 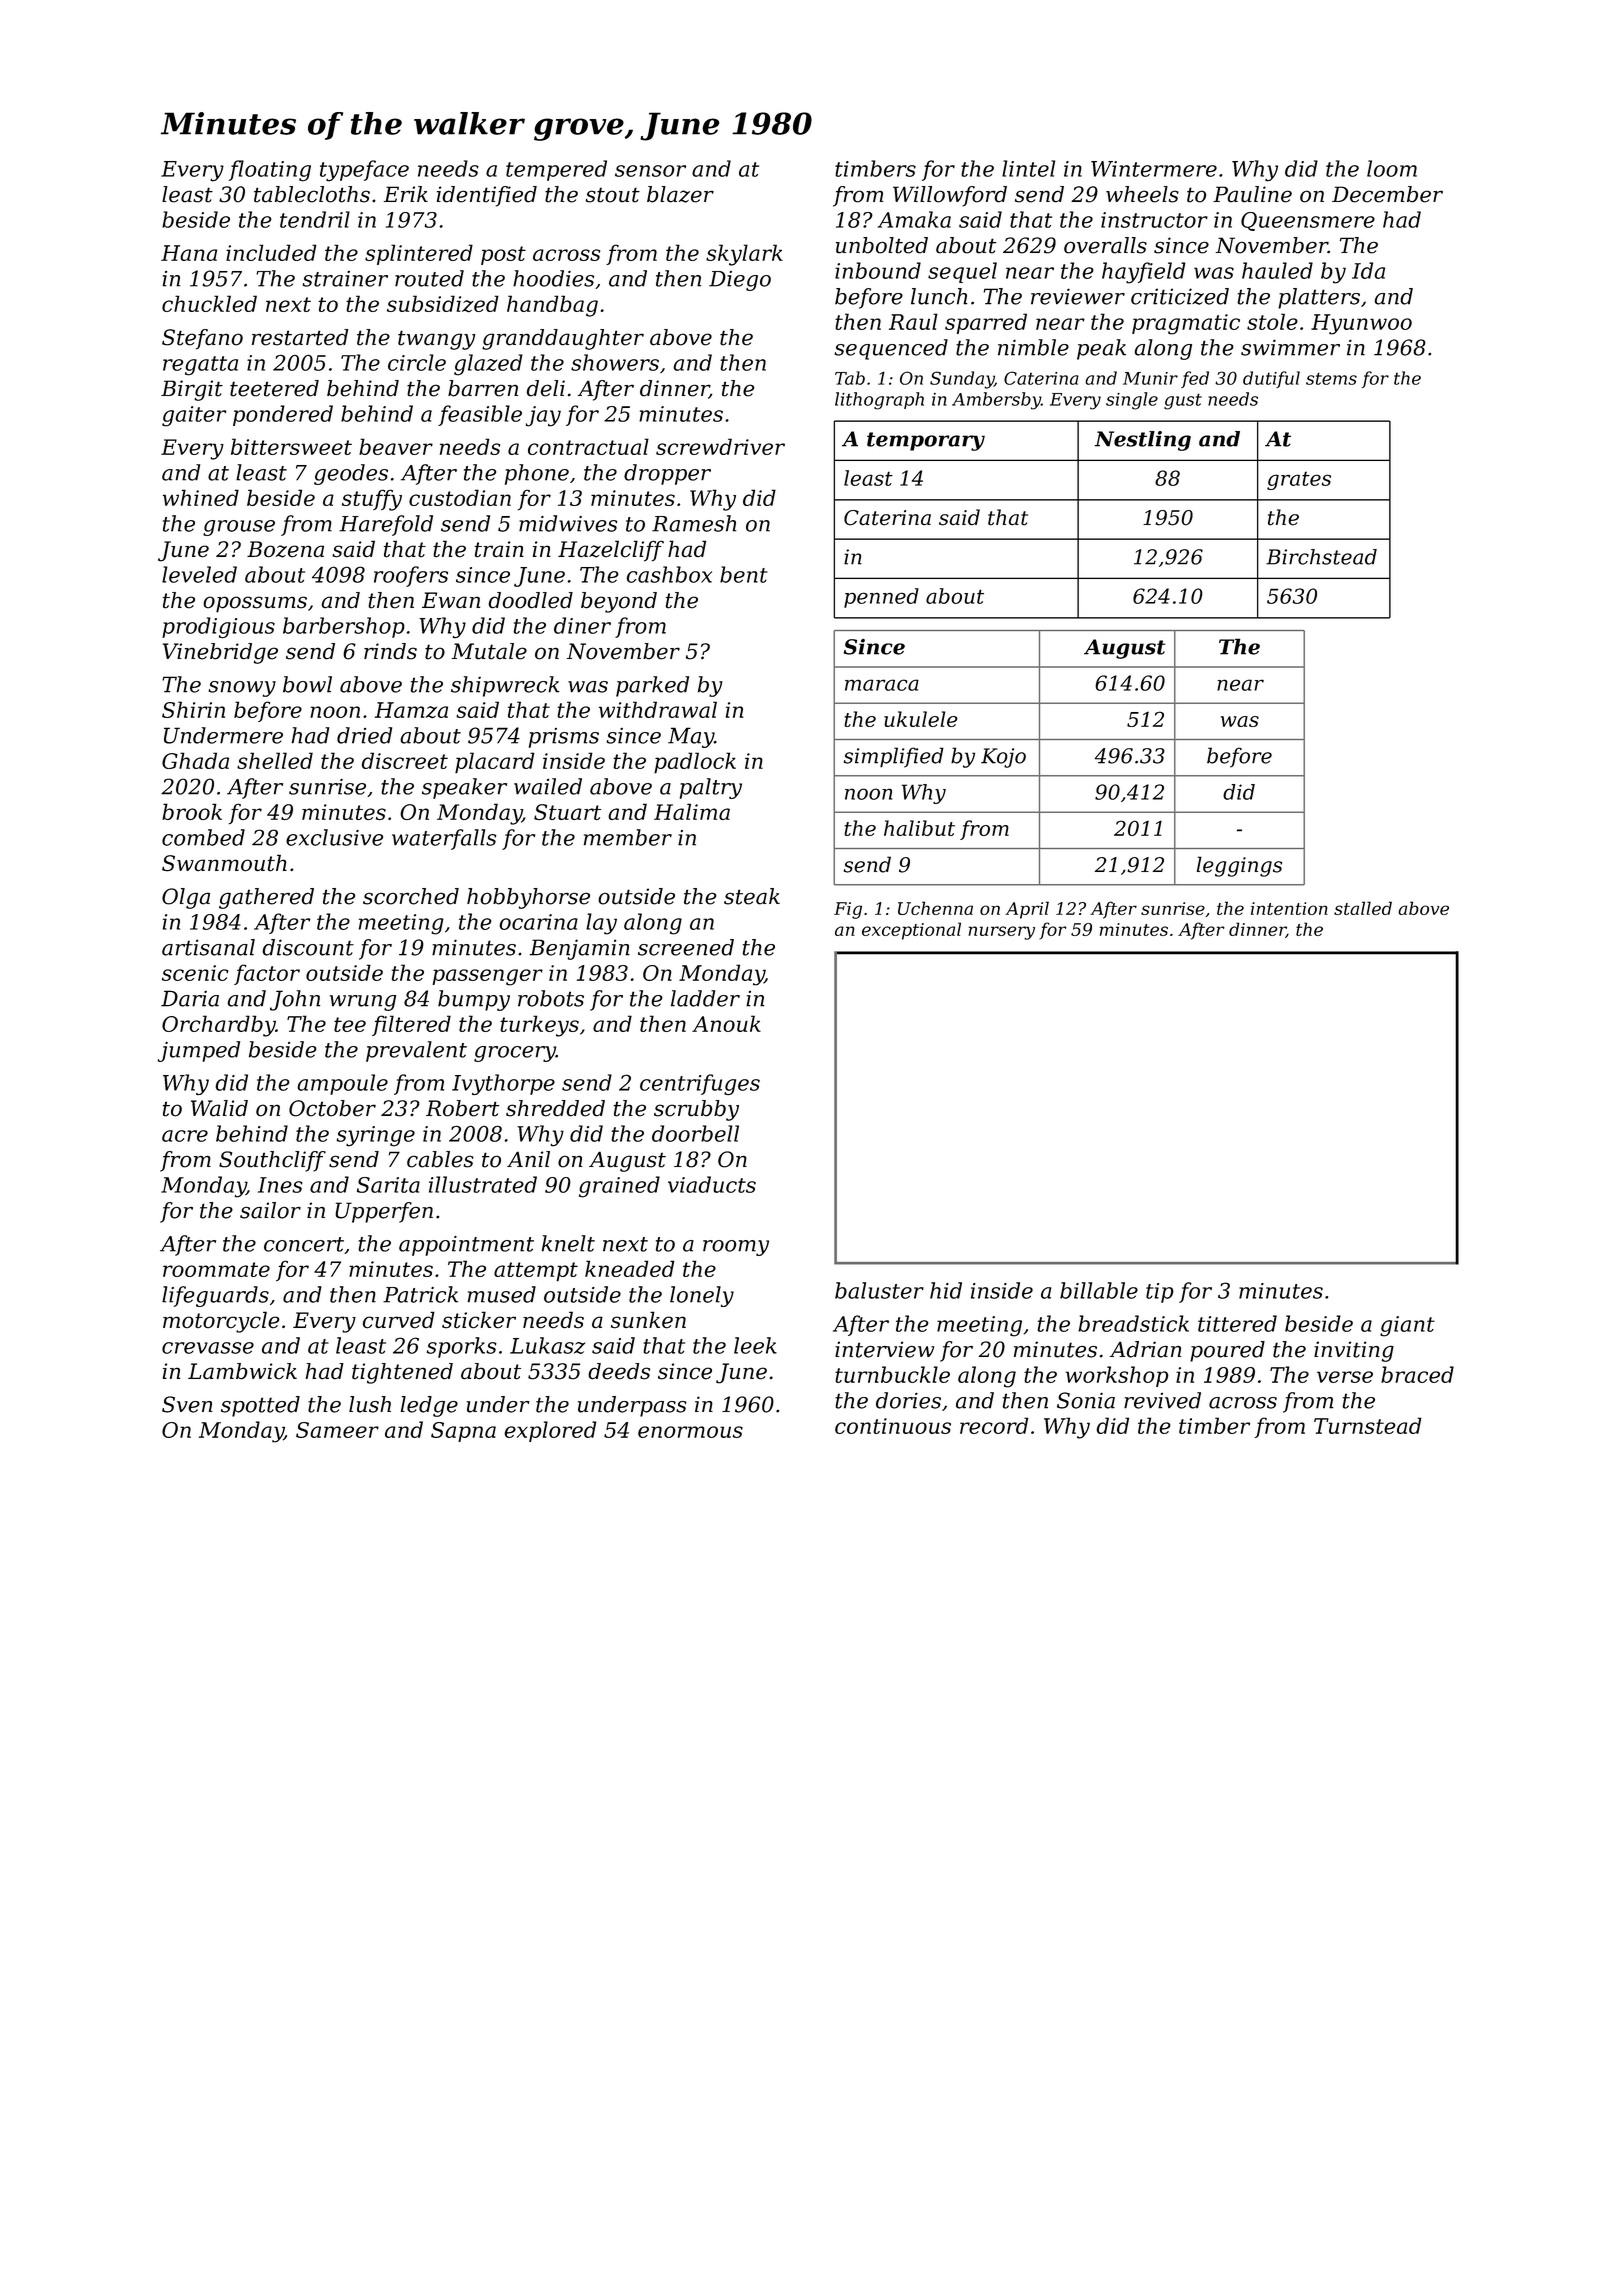 What do you see at coordinates (187, 1404) in the screenshot?
I see `Sven` at bounding box center [187, 1404].
